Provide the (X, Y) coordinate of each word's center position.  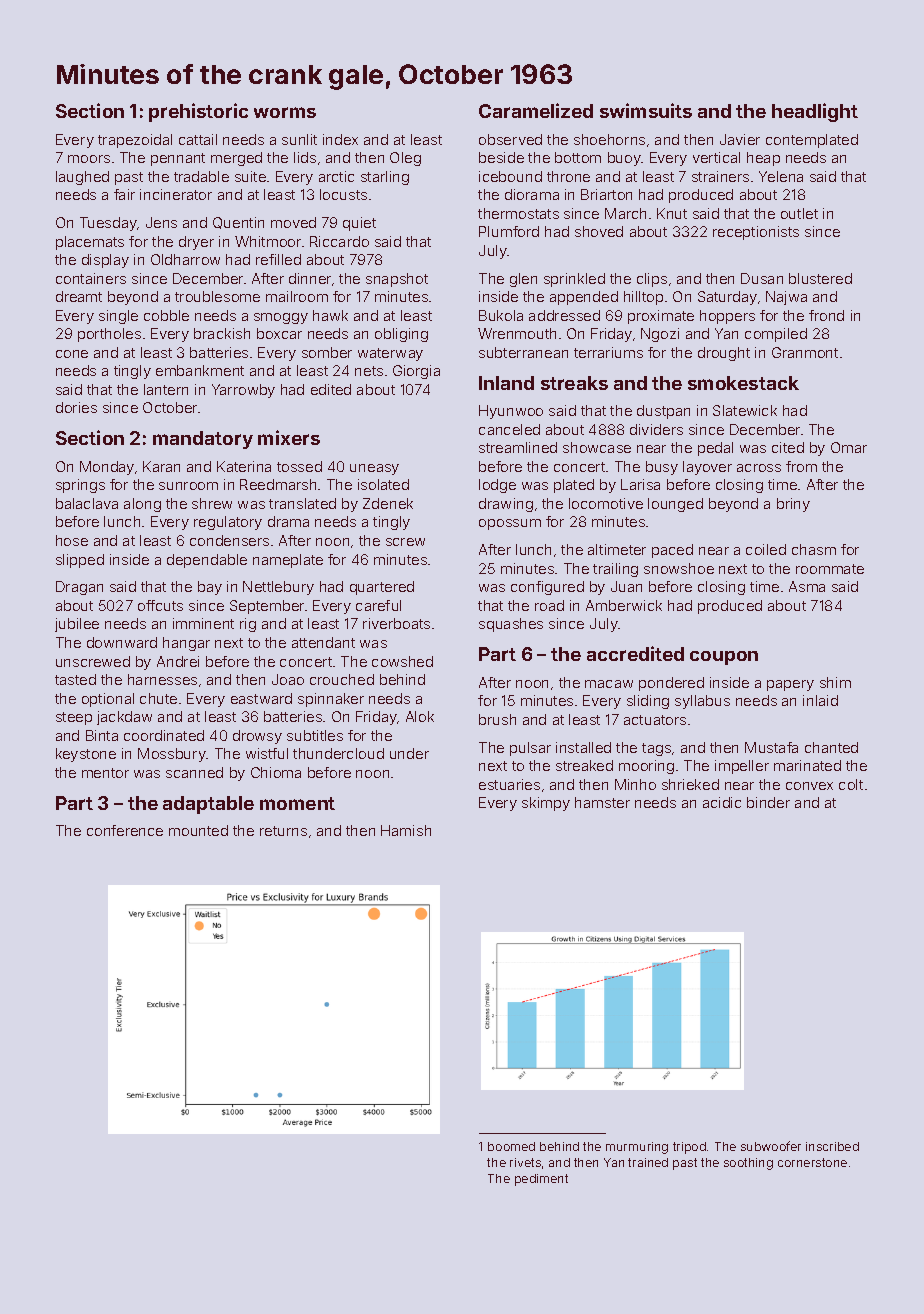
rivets (525, 1162)
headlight (815, 112)
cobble (166, 315)
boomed (511, 1146)
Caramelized (536, 110)
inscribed (832, 1146)
